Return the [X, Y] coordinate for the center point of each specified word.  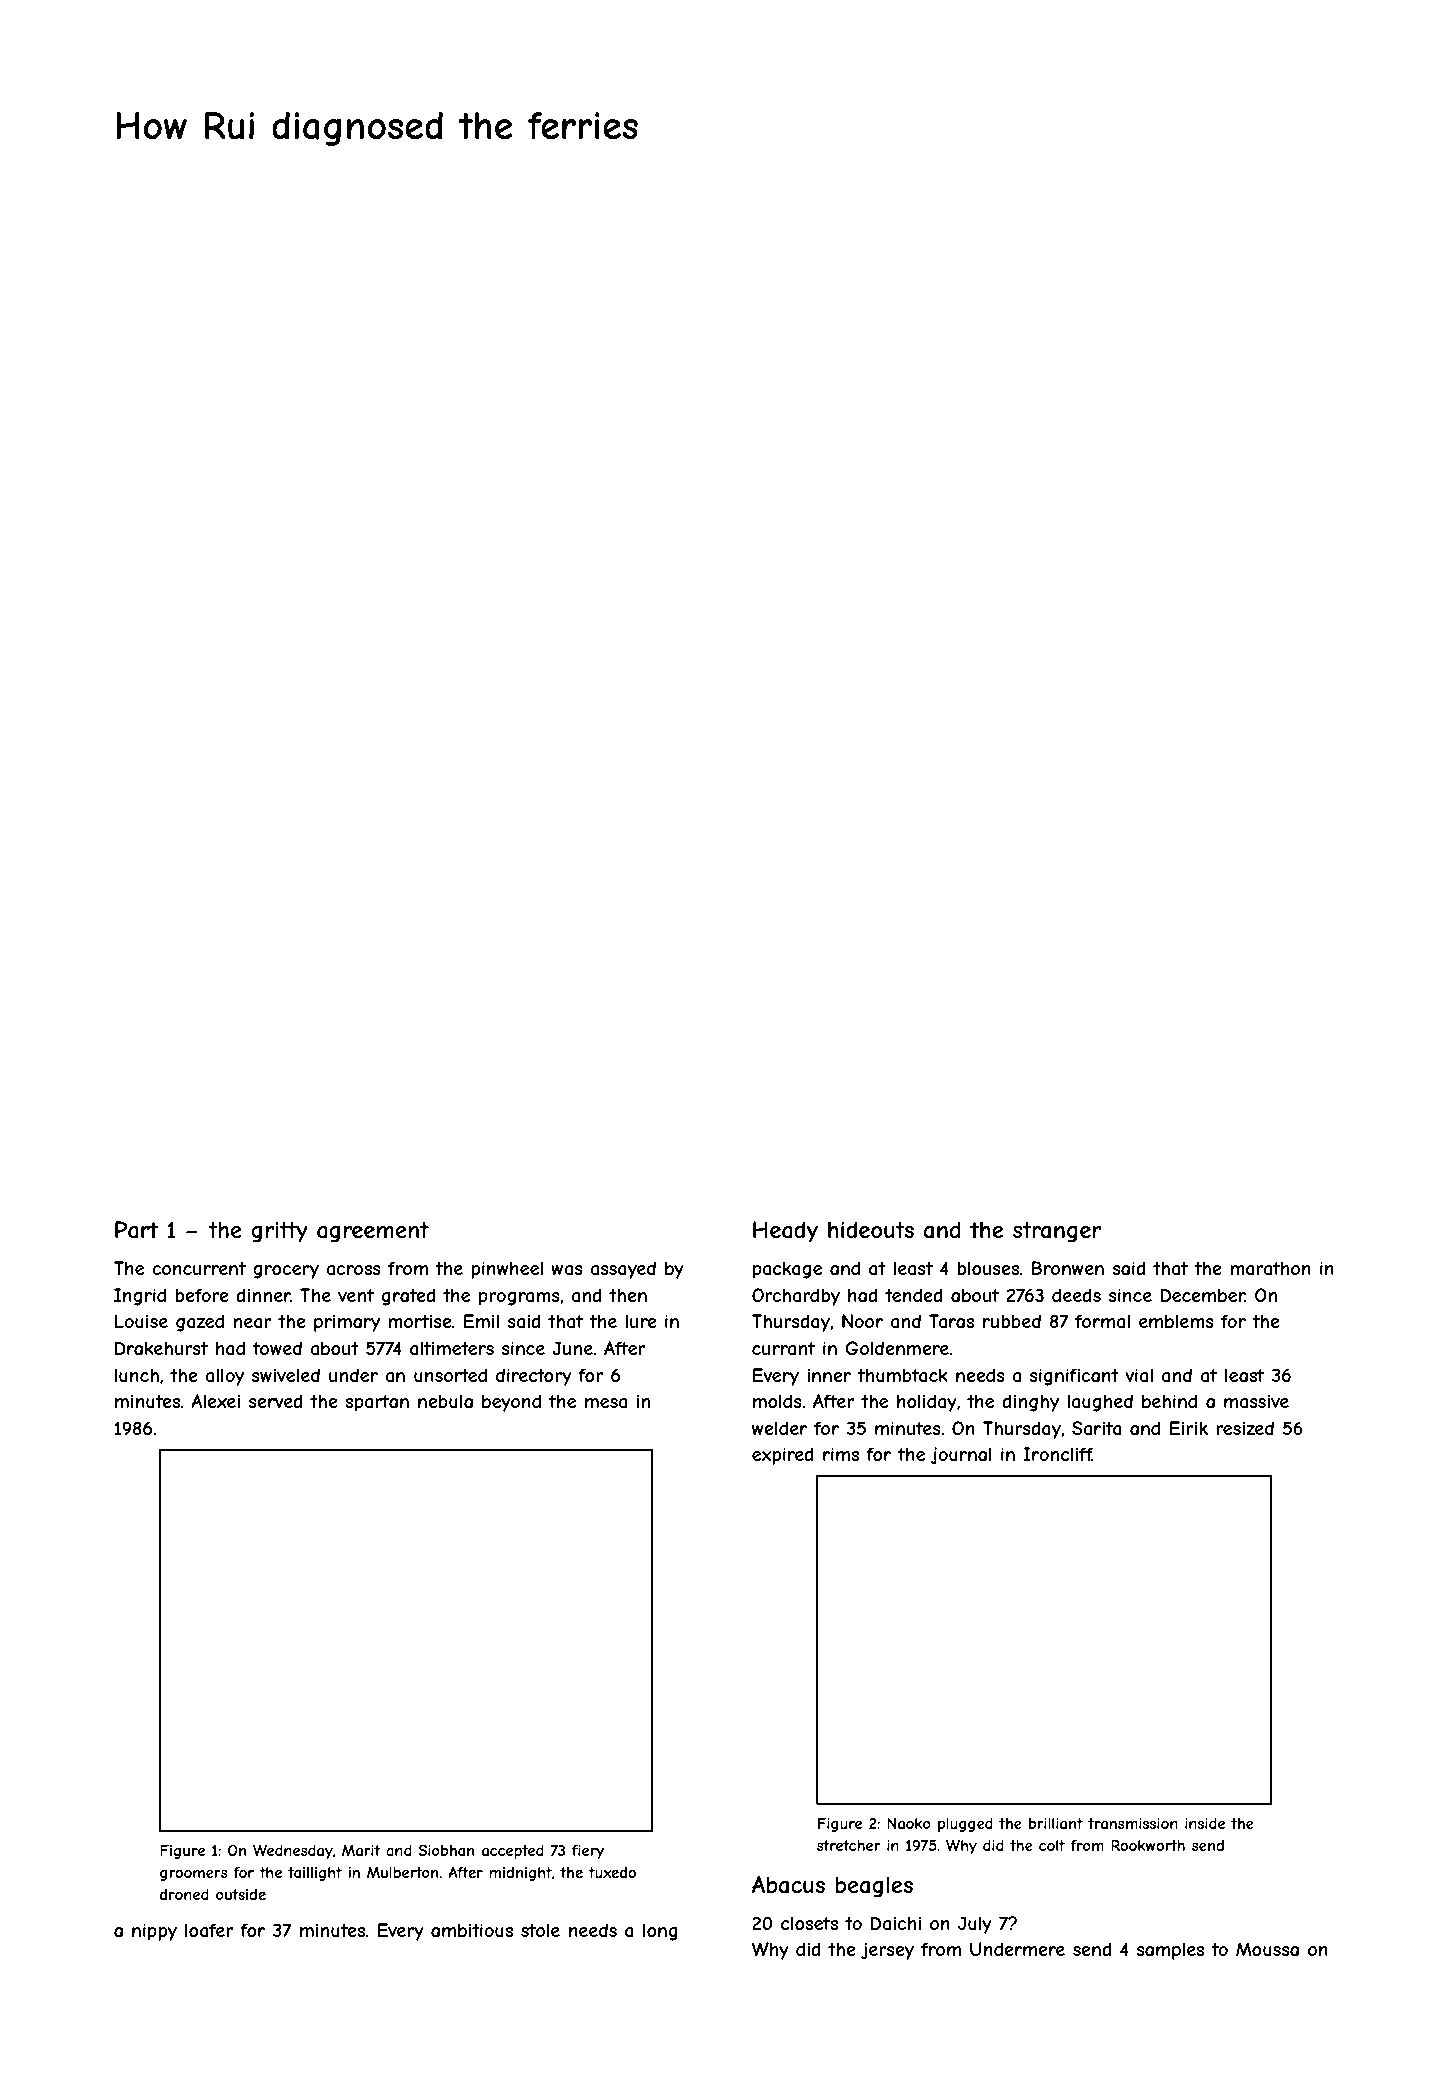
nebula [445, 1401]
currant [783, 1348]
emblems [1176, 1321]
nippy [154, 1932]
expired [783, 1456]
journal [961, 1456]
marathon [1270, 1268]
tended [914, 1295]
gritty [279, 1232]
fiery [588, 1852]
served [276, 1401]
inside [1205, 1823]
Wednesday [293, 1851]
